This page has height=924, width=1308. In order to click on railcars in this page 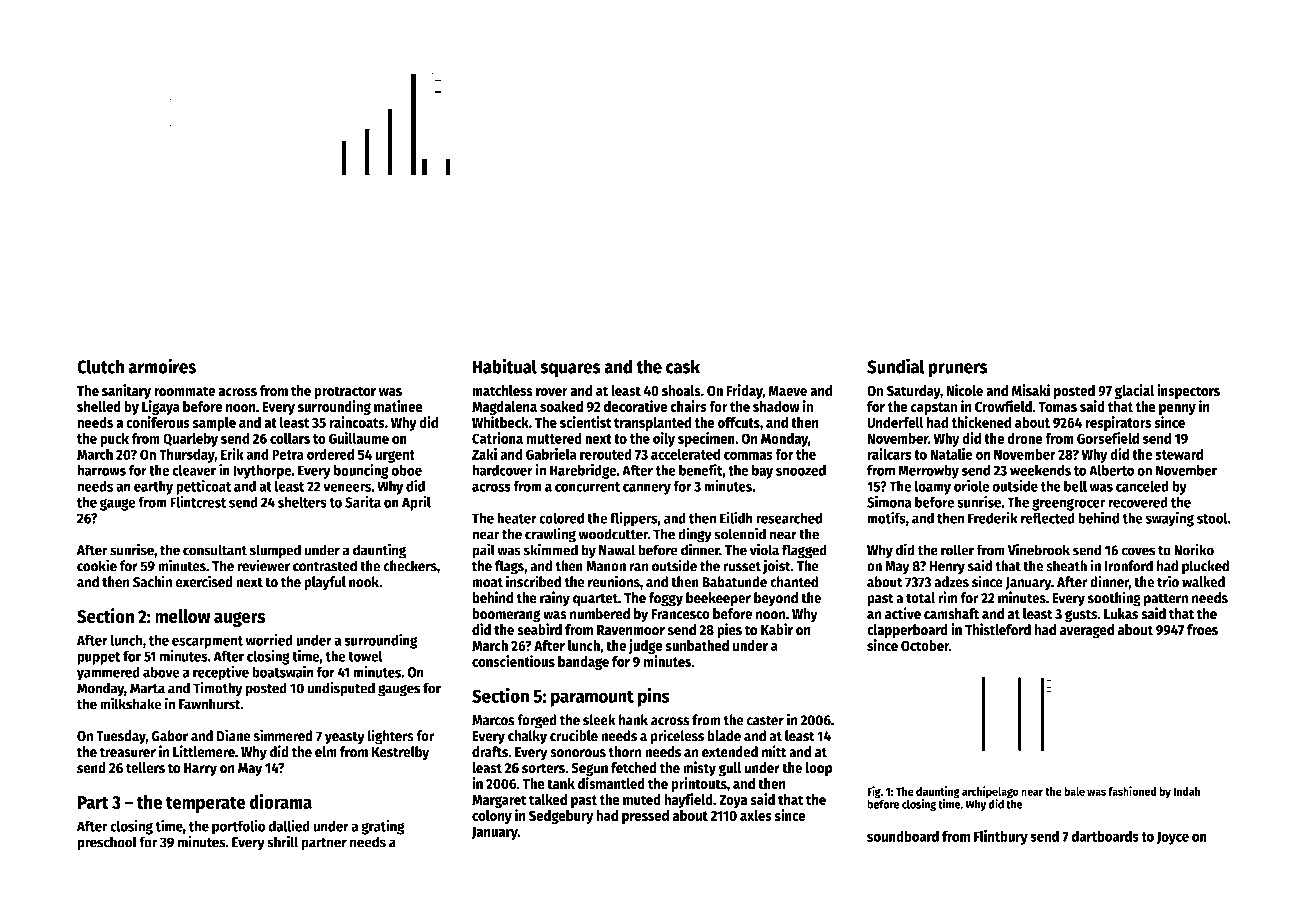, I will do `click(889, 454)`.
